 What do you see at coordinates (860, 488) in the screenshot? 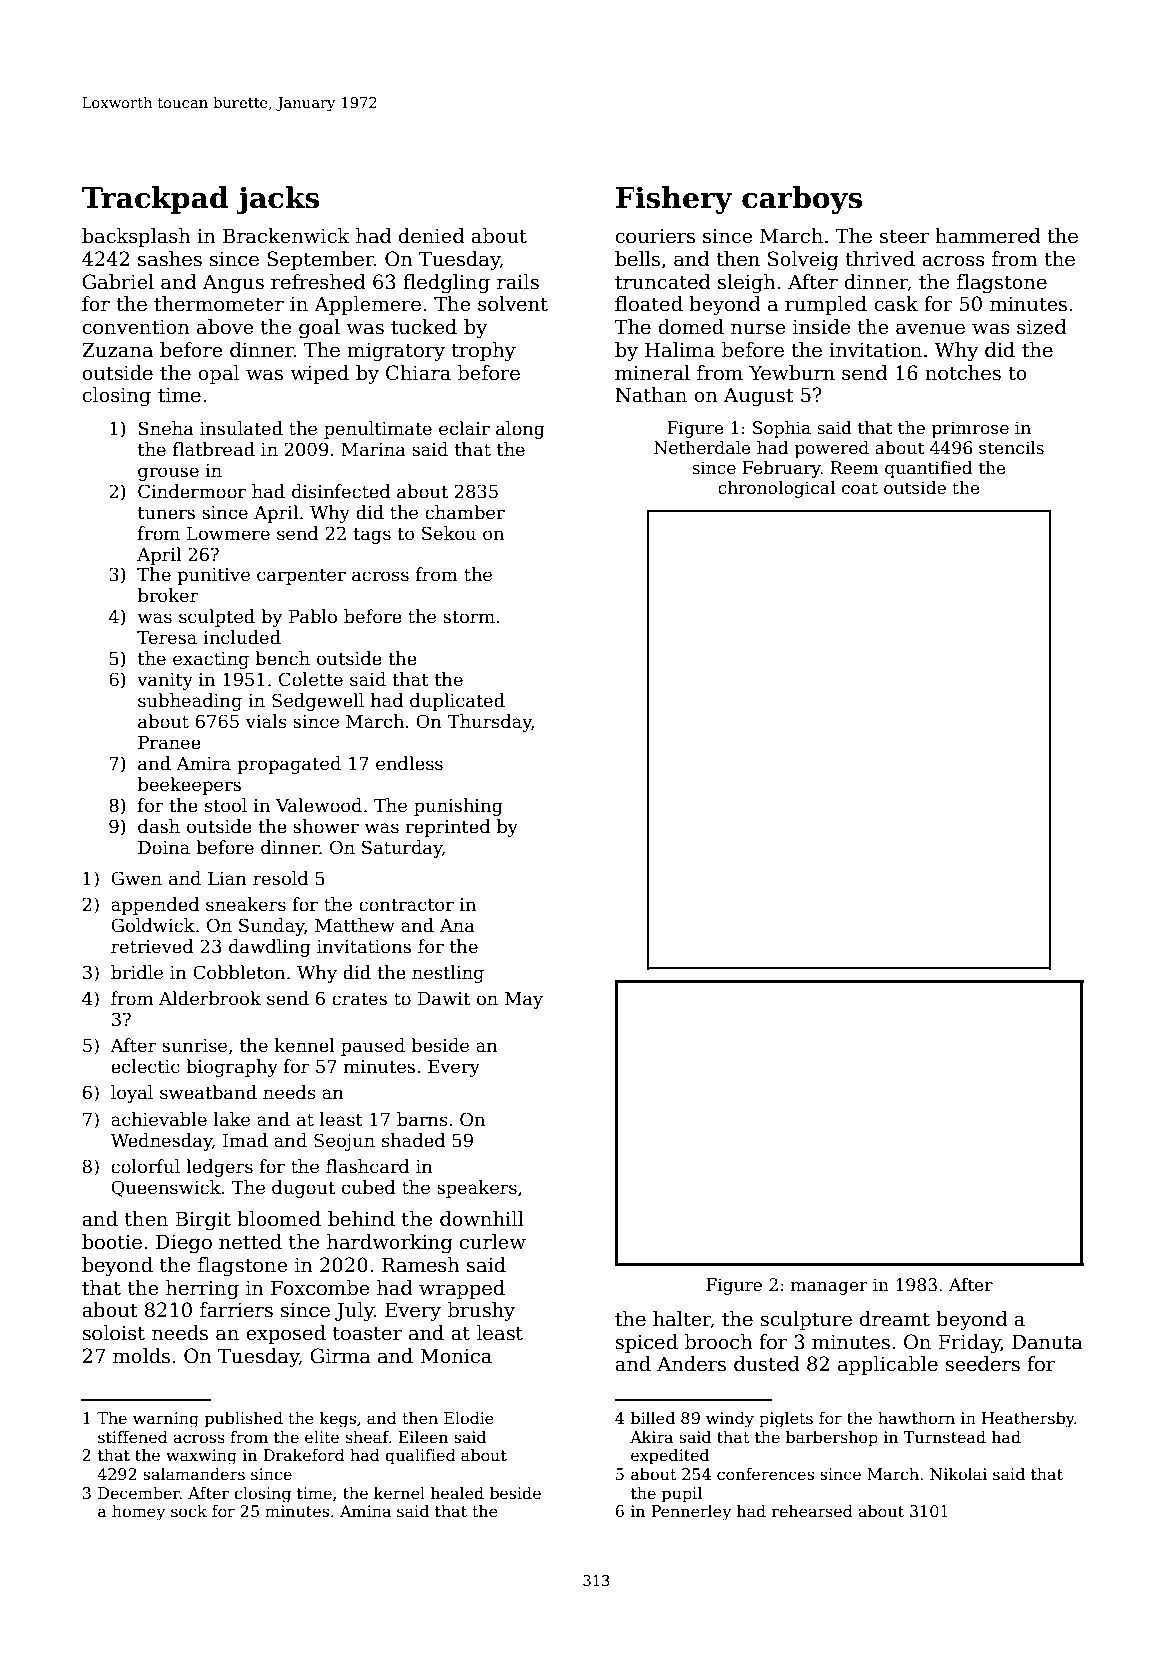
I see `coat` at bounding box center [860, 488].
